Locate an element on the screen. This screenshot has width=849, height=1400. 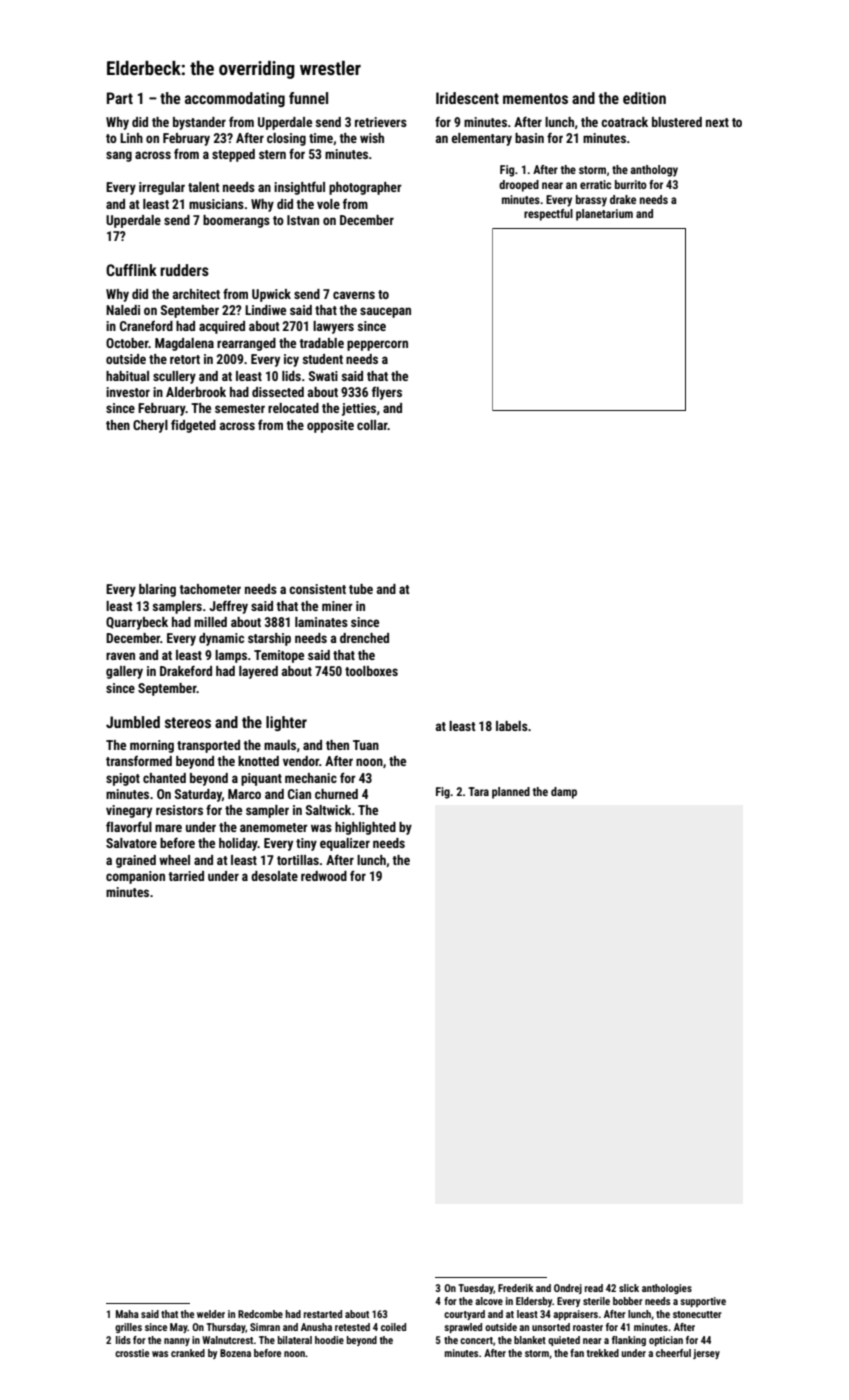
redwood is located at coordinates (324, 876).
